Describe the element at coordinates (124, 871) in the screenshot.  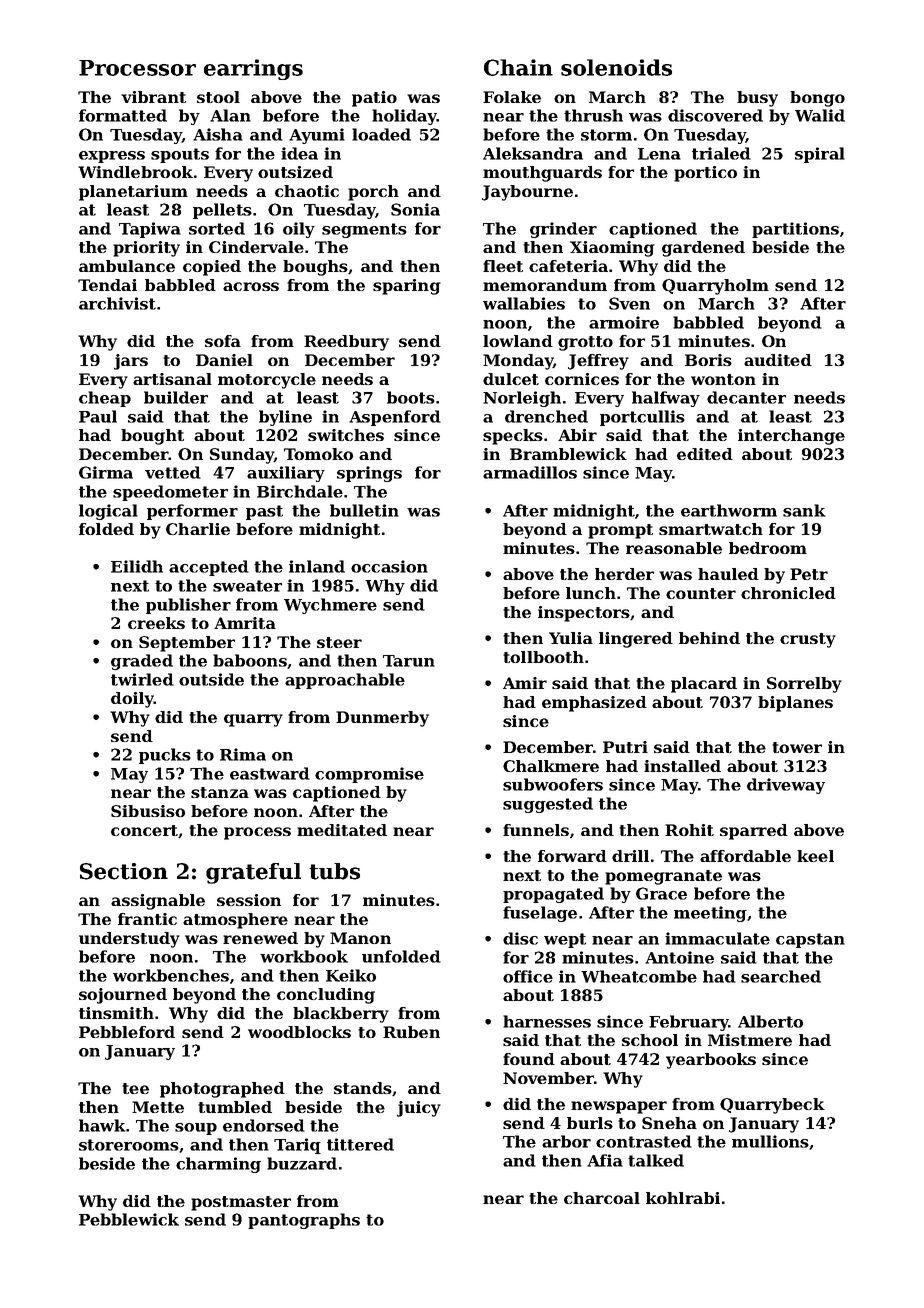
I see `Section` at that location.
